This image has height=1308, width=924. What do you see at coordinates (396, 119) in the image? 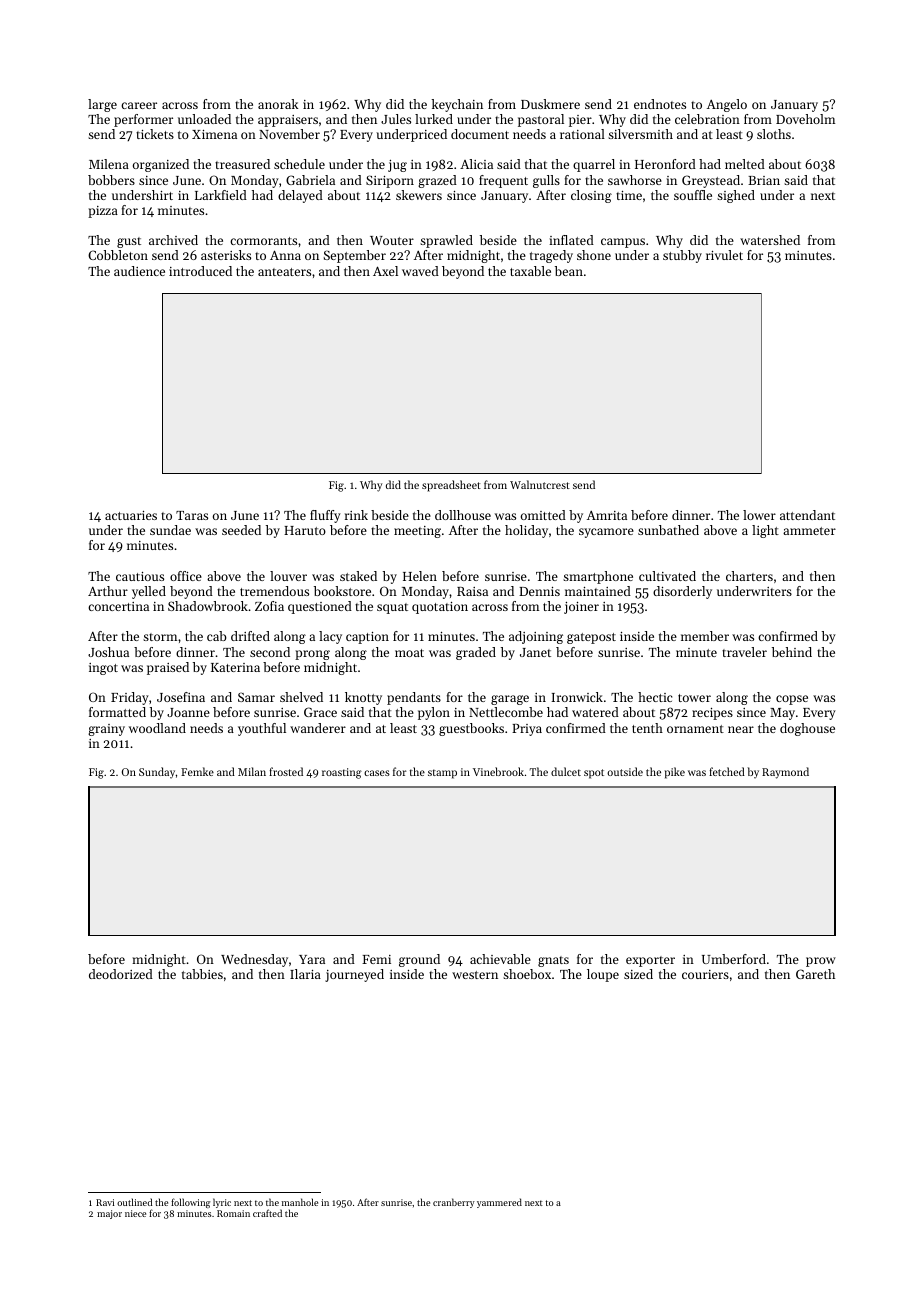
I see `Jules` at bounding box center [396, 119].
